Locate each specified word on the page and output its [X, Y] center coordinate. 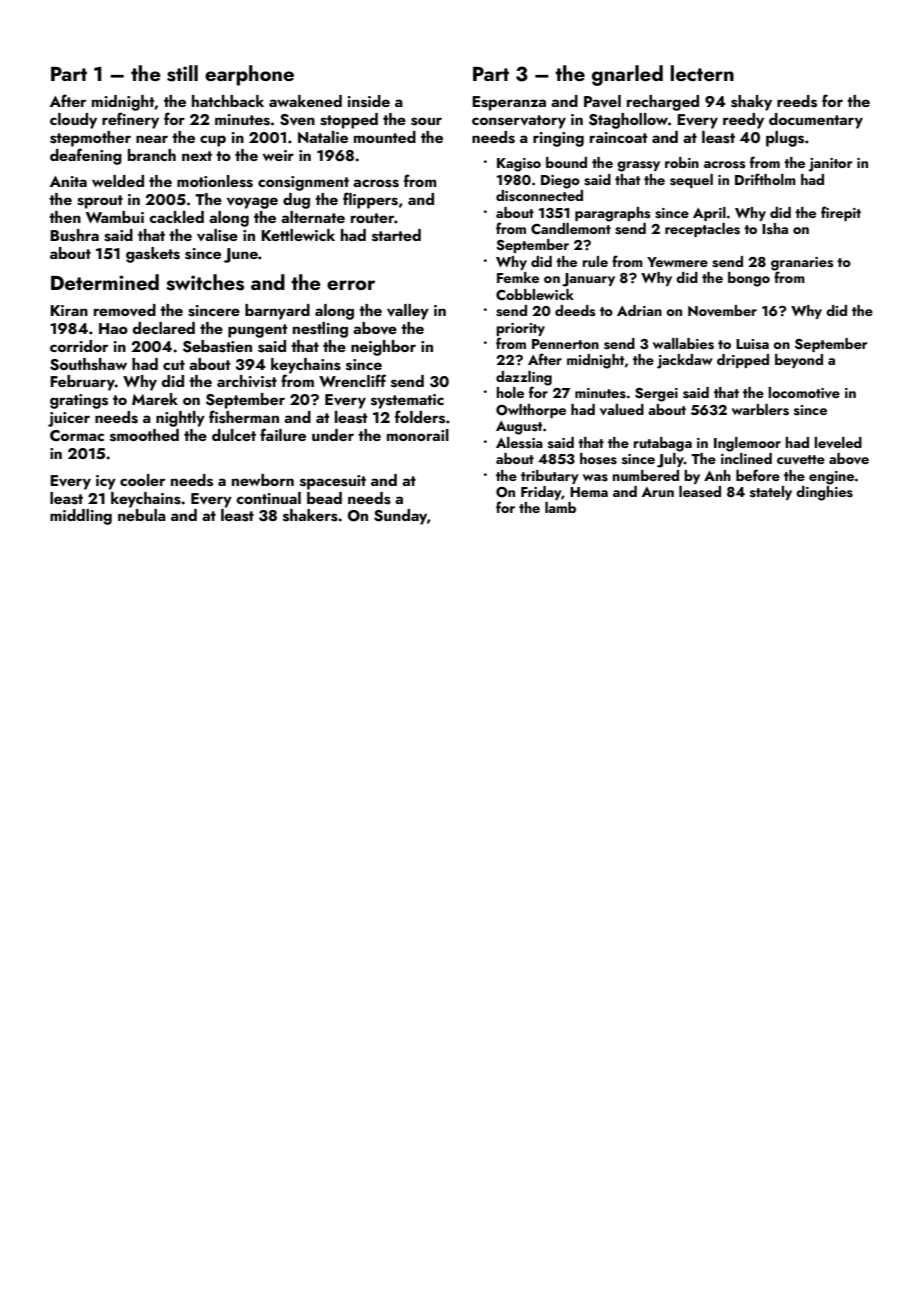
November [722, 311]
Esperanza [509, 103]
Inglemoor [747, 444]
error [351, 285]
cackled [176, 217]
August [519, 428]
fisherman [244, 417]
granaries [802, 264]
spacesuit [333, 482]
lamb [560, 507]
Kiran [69, 310]
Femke [518, 277]
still [182, 73]
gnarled [627, 75]
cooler [142, 480]
